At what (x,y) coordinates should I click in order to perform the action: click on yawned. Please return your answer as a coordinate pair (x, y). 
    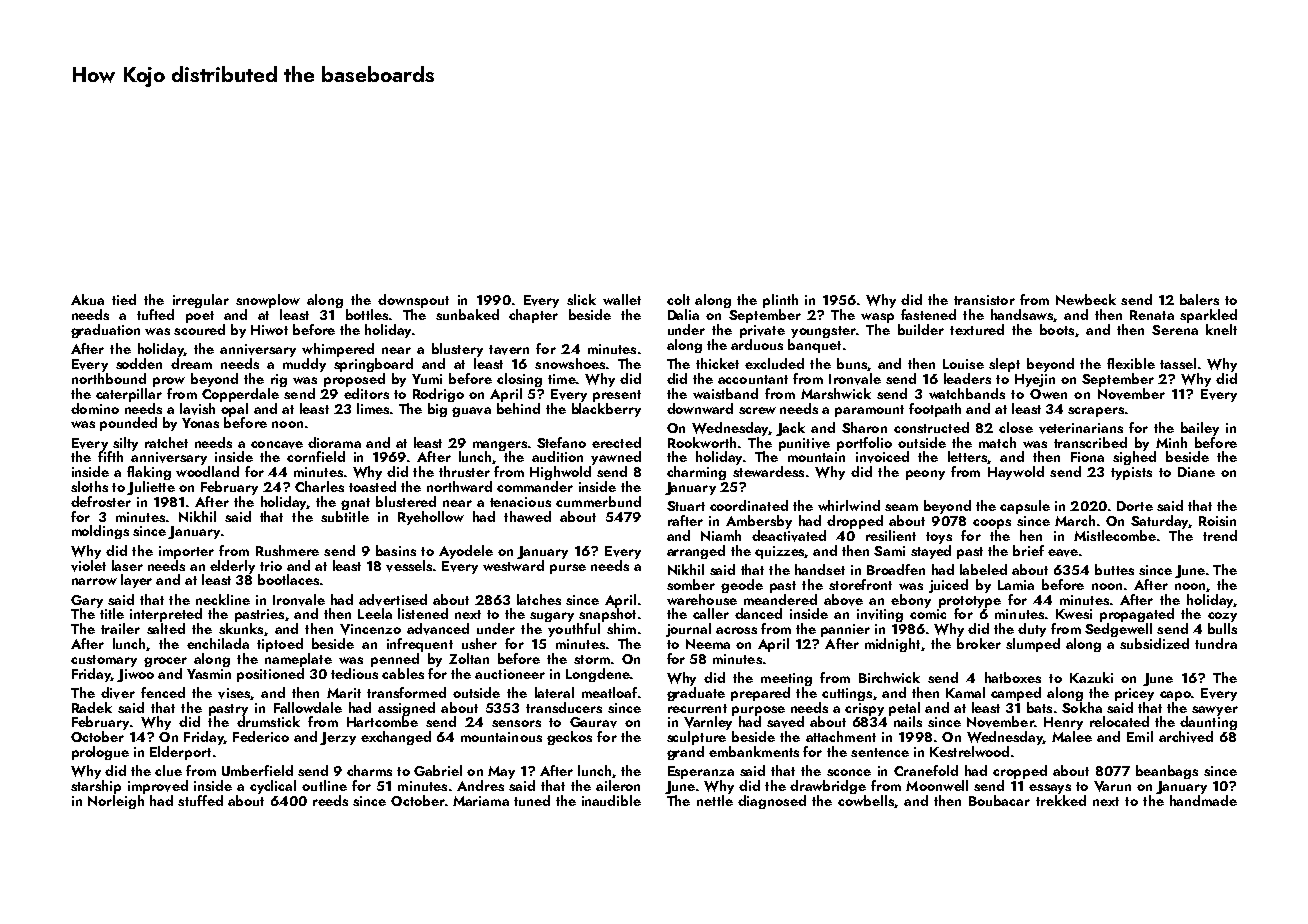
    Looking at the image, I should click on (616, 458).
